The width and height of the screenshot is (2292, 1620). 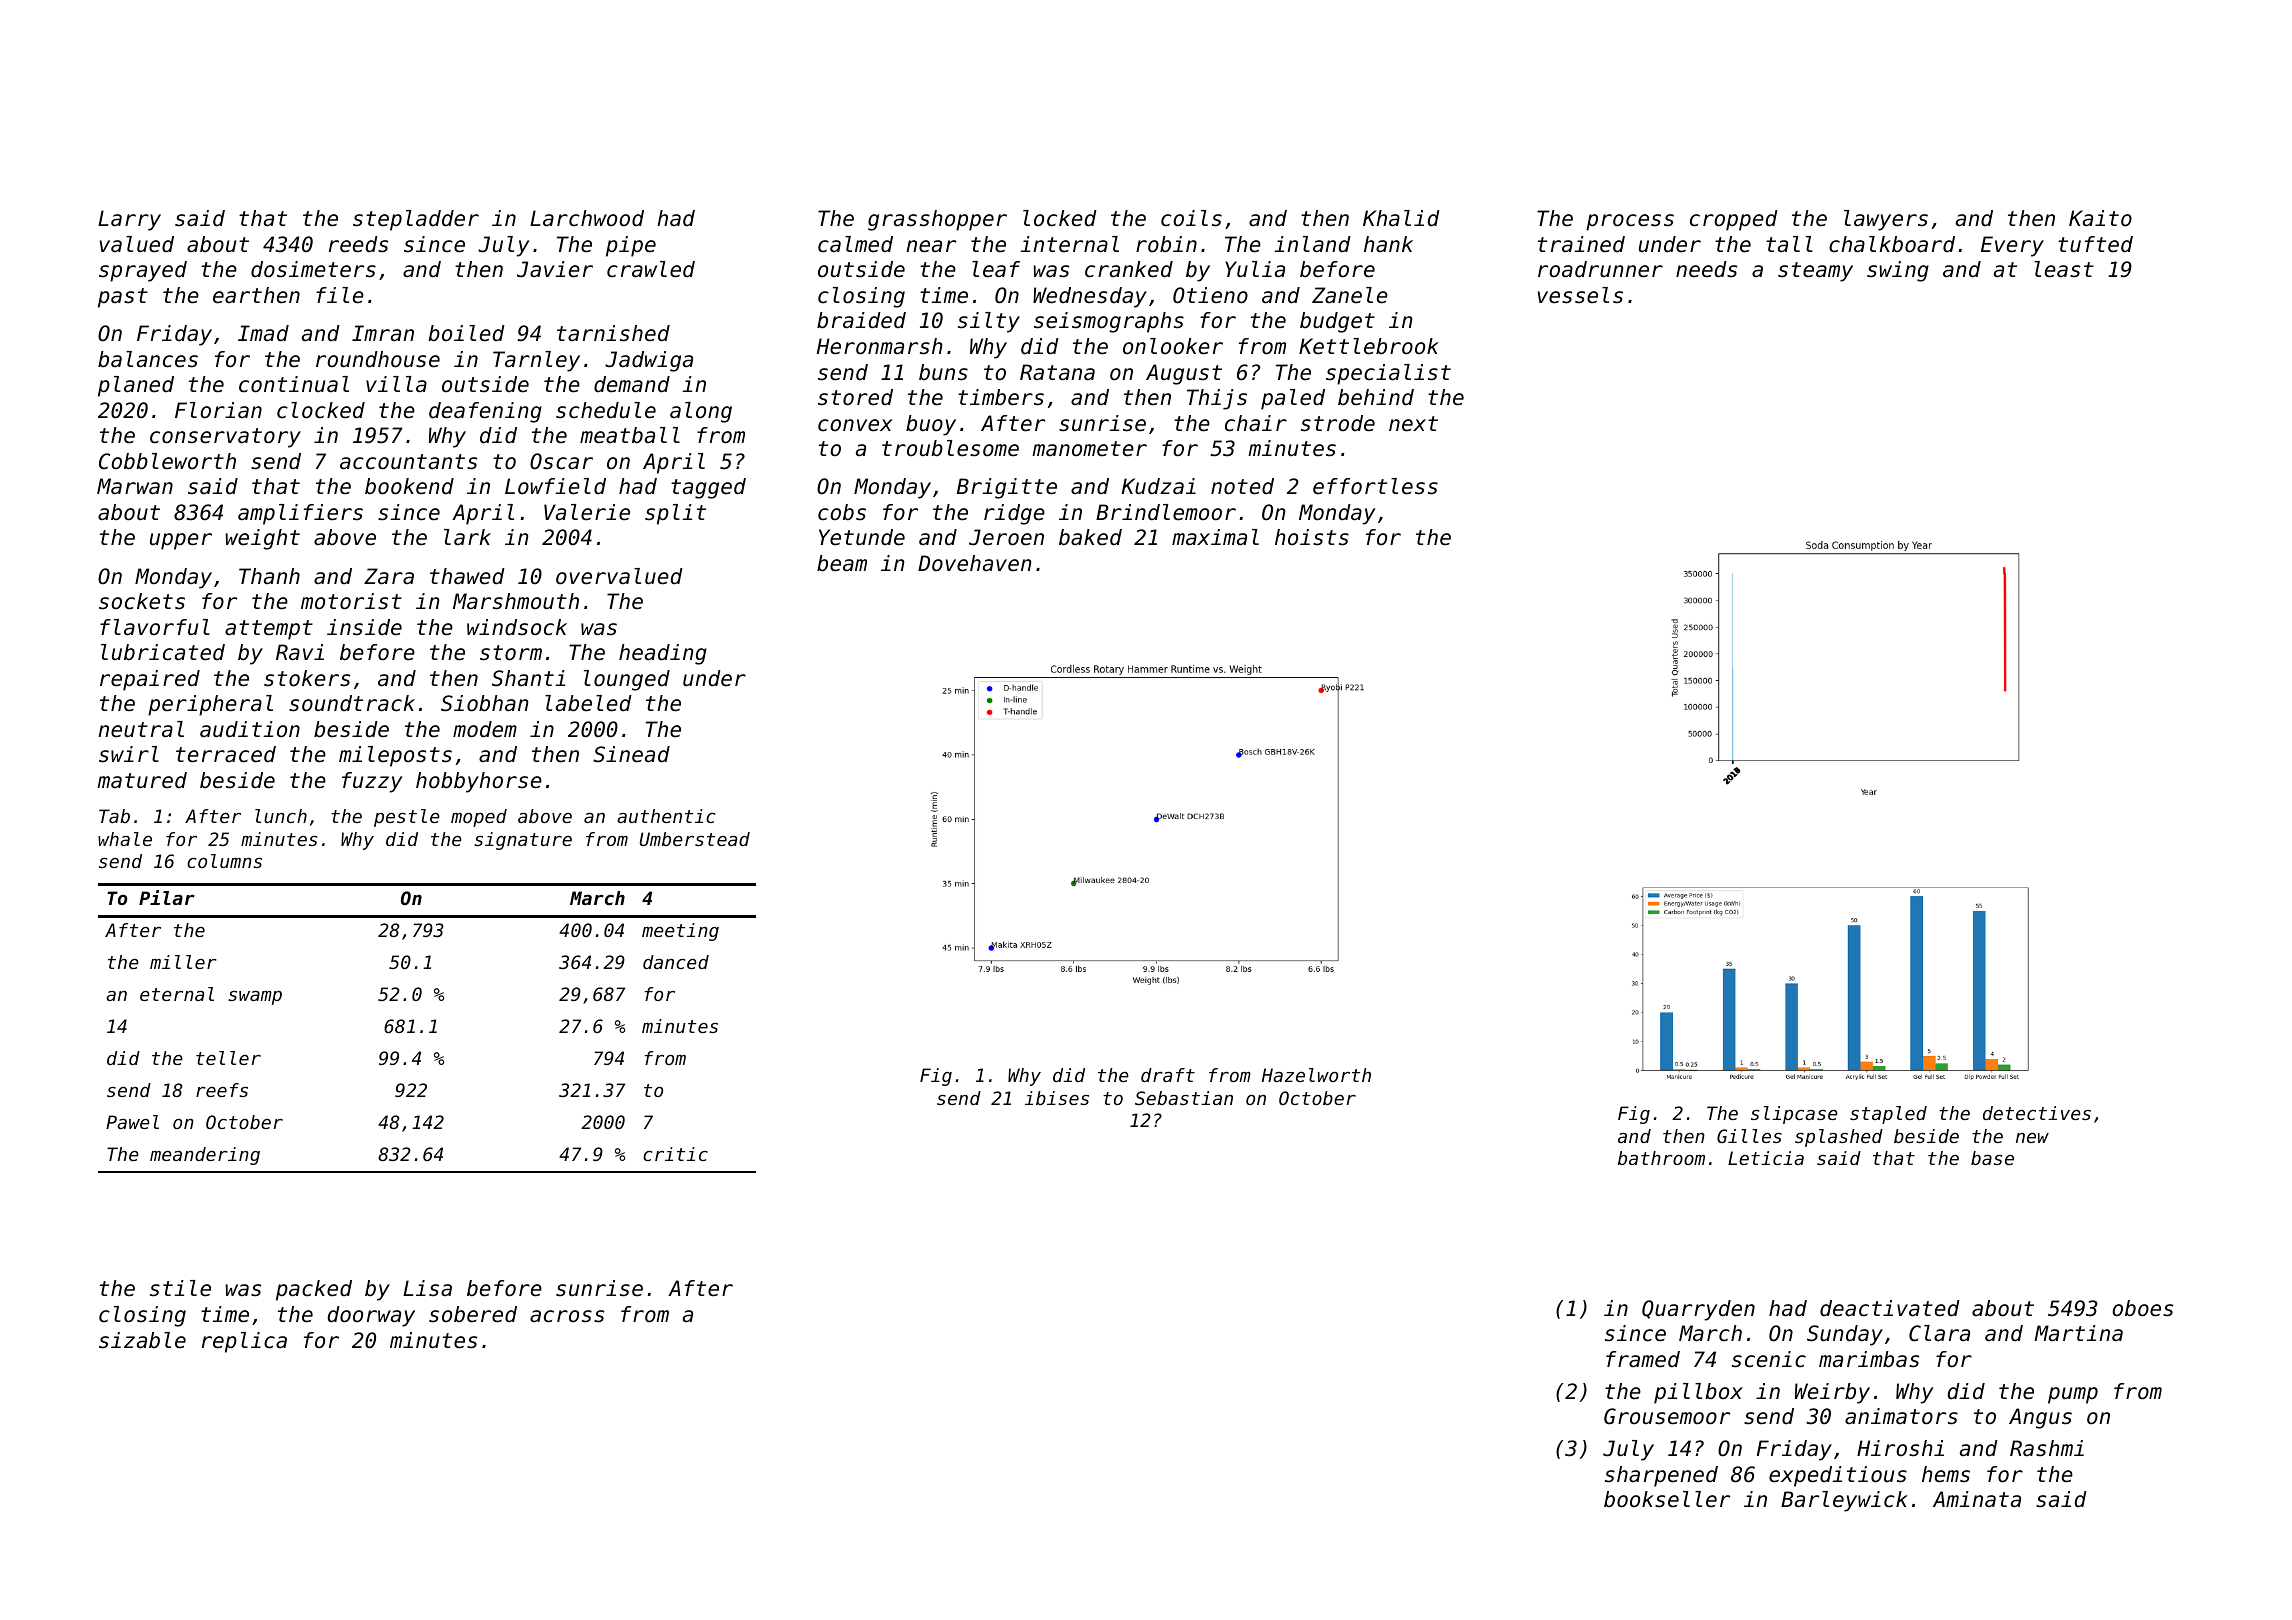 I want to click on process, so click(x=1630, y=222).
